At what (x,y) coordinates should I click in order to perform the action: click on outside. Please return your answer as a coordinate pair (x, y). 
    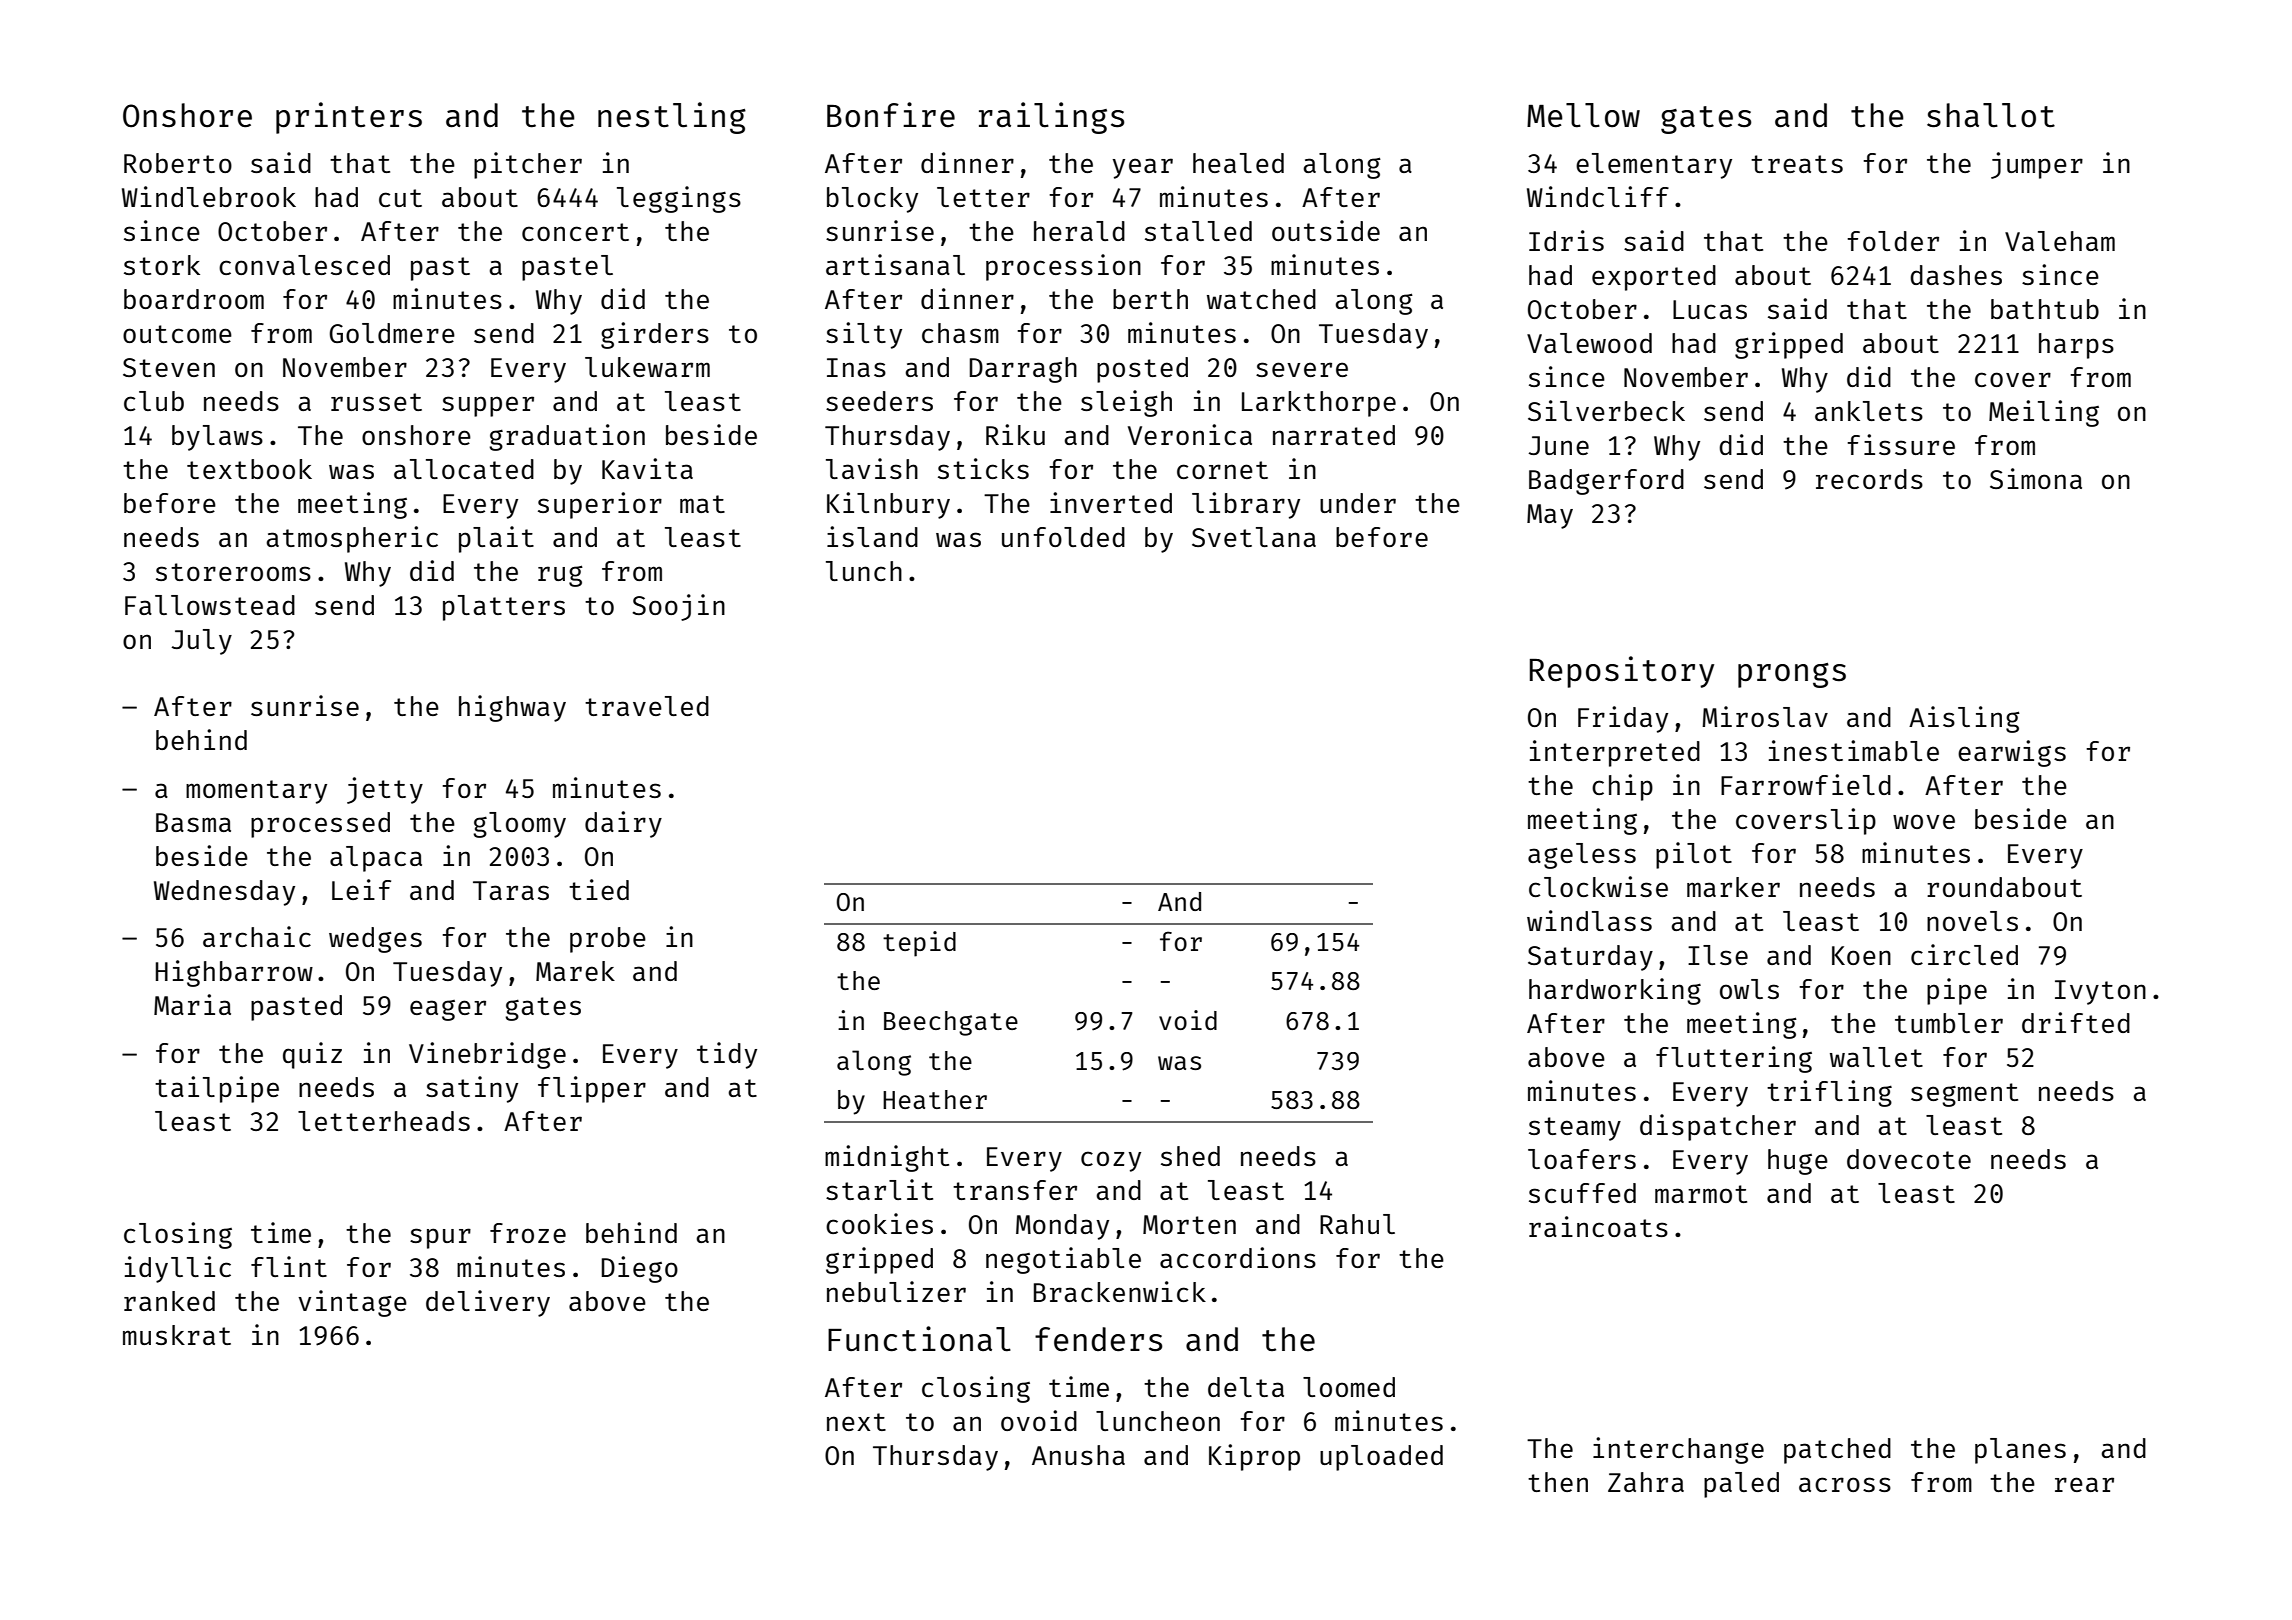
    Looking at the image, I should click on (1326, 230).
